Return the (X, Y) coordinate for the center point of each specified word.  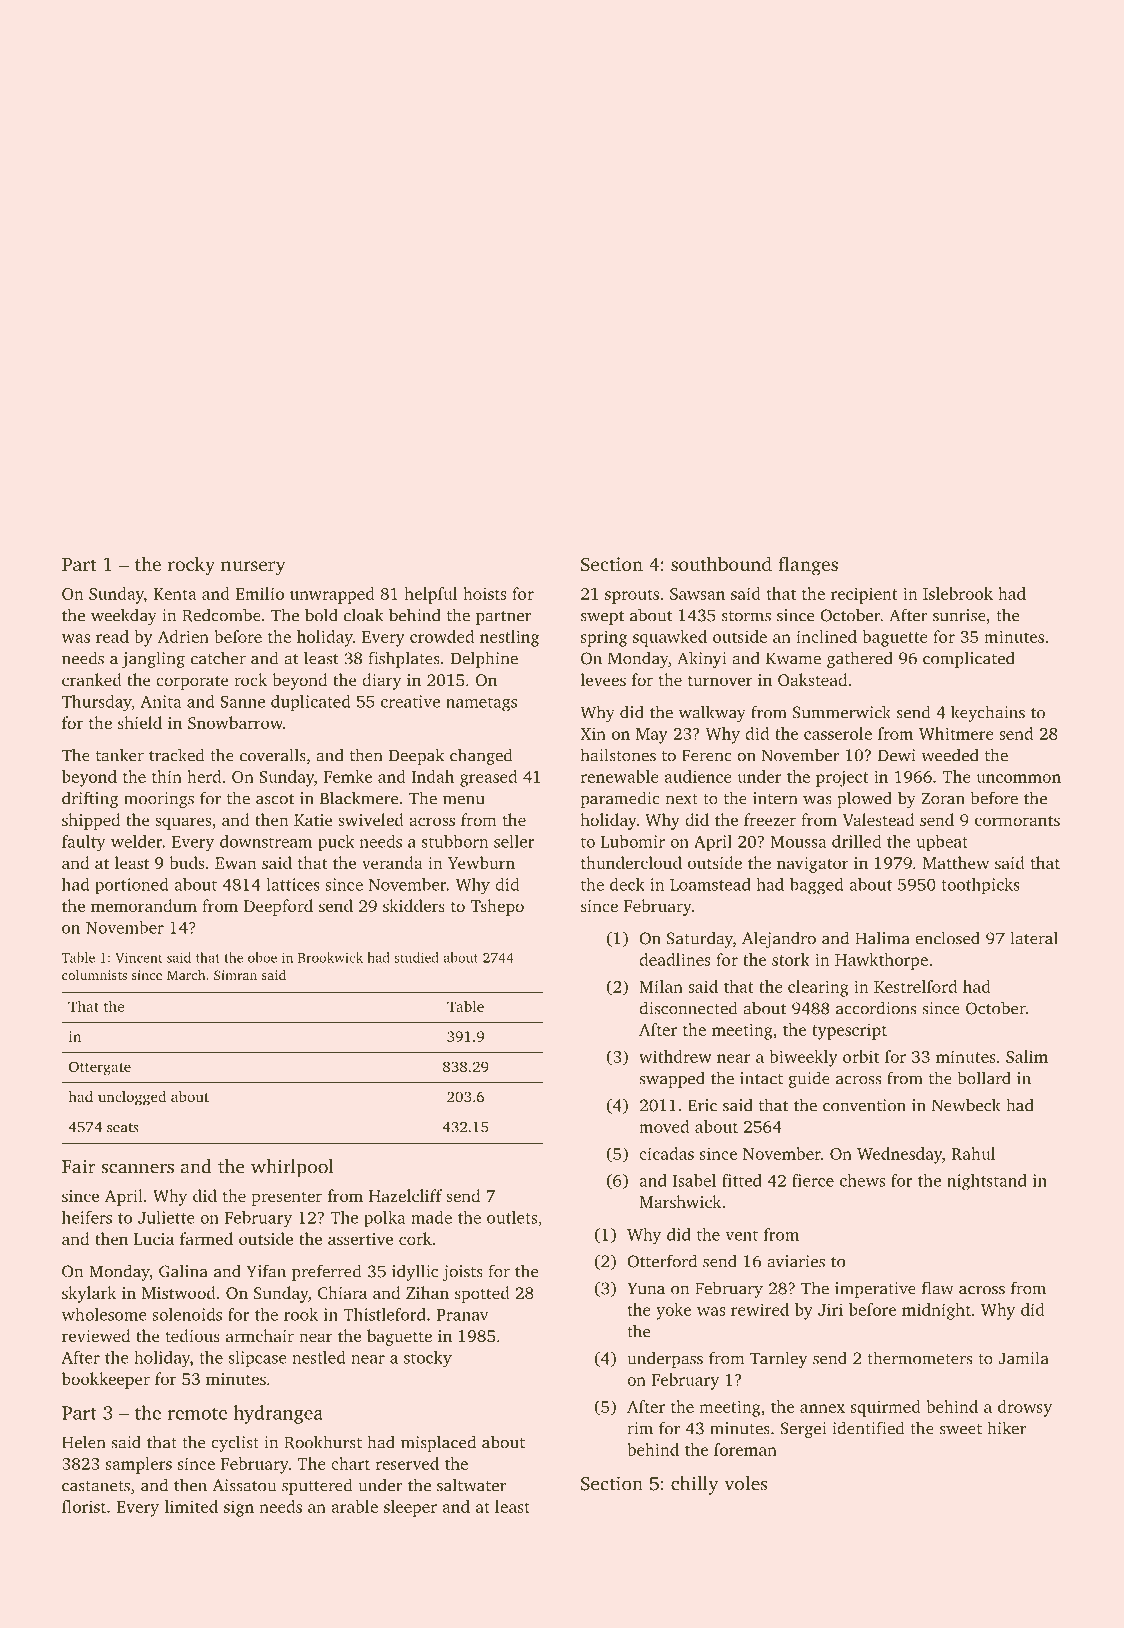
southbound (721, 563)
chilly (694, 1485)
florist (84, 1506)
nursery (253, 568)
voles (746, 1483)
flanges (808, 566)
